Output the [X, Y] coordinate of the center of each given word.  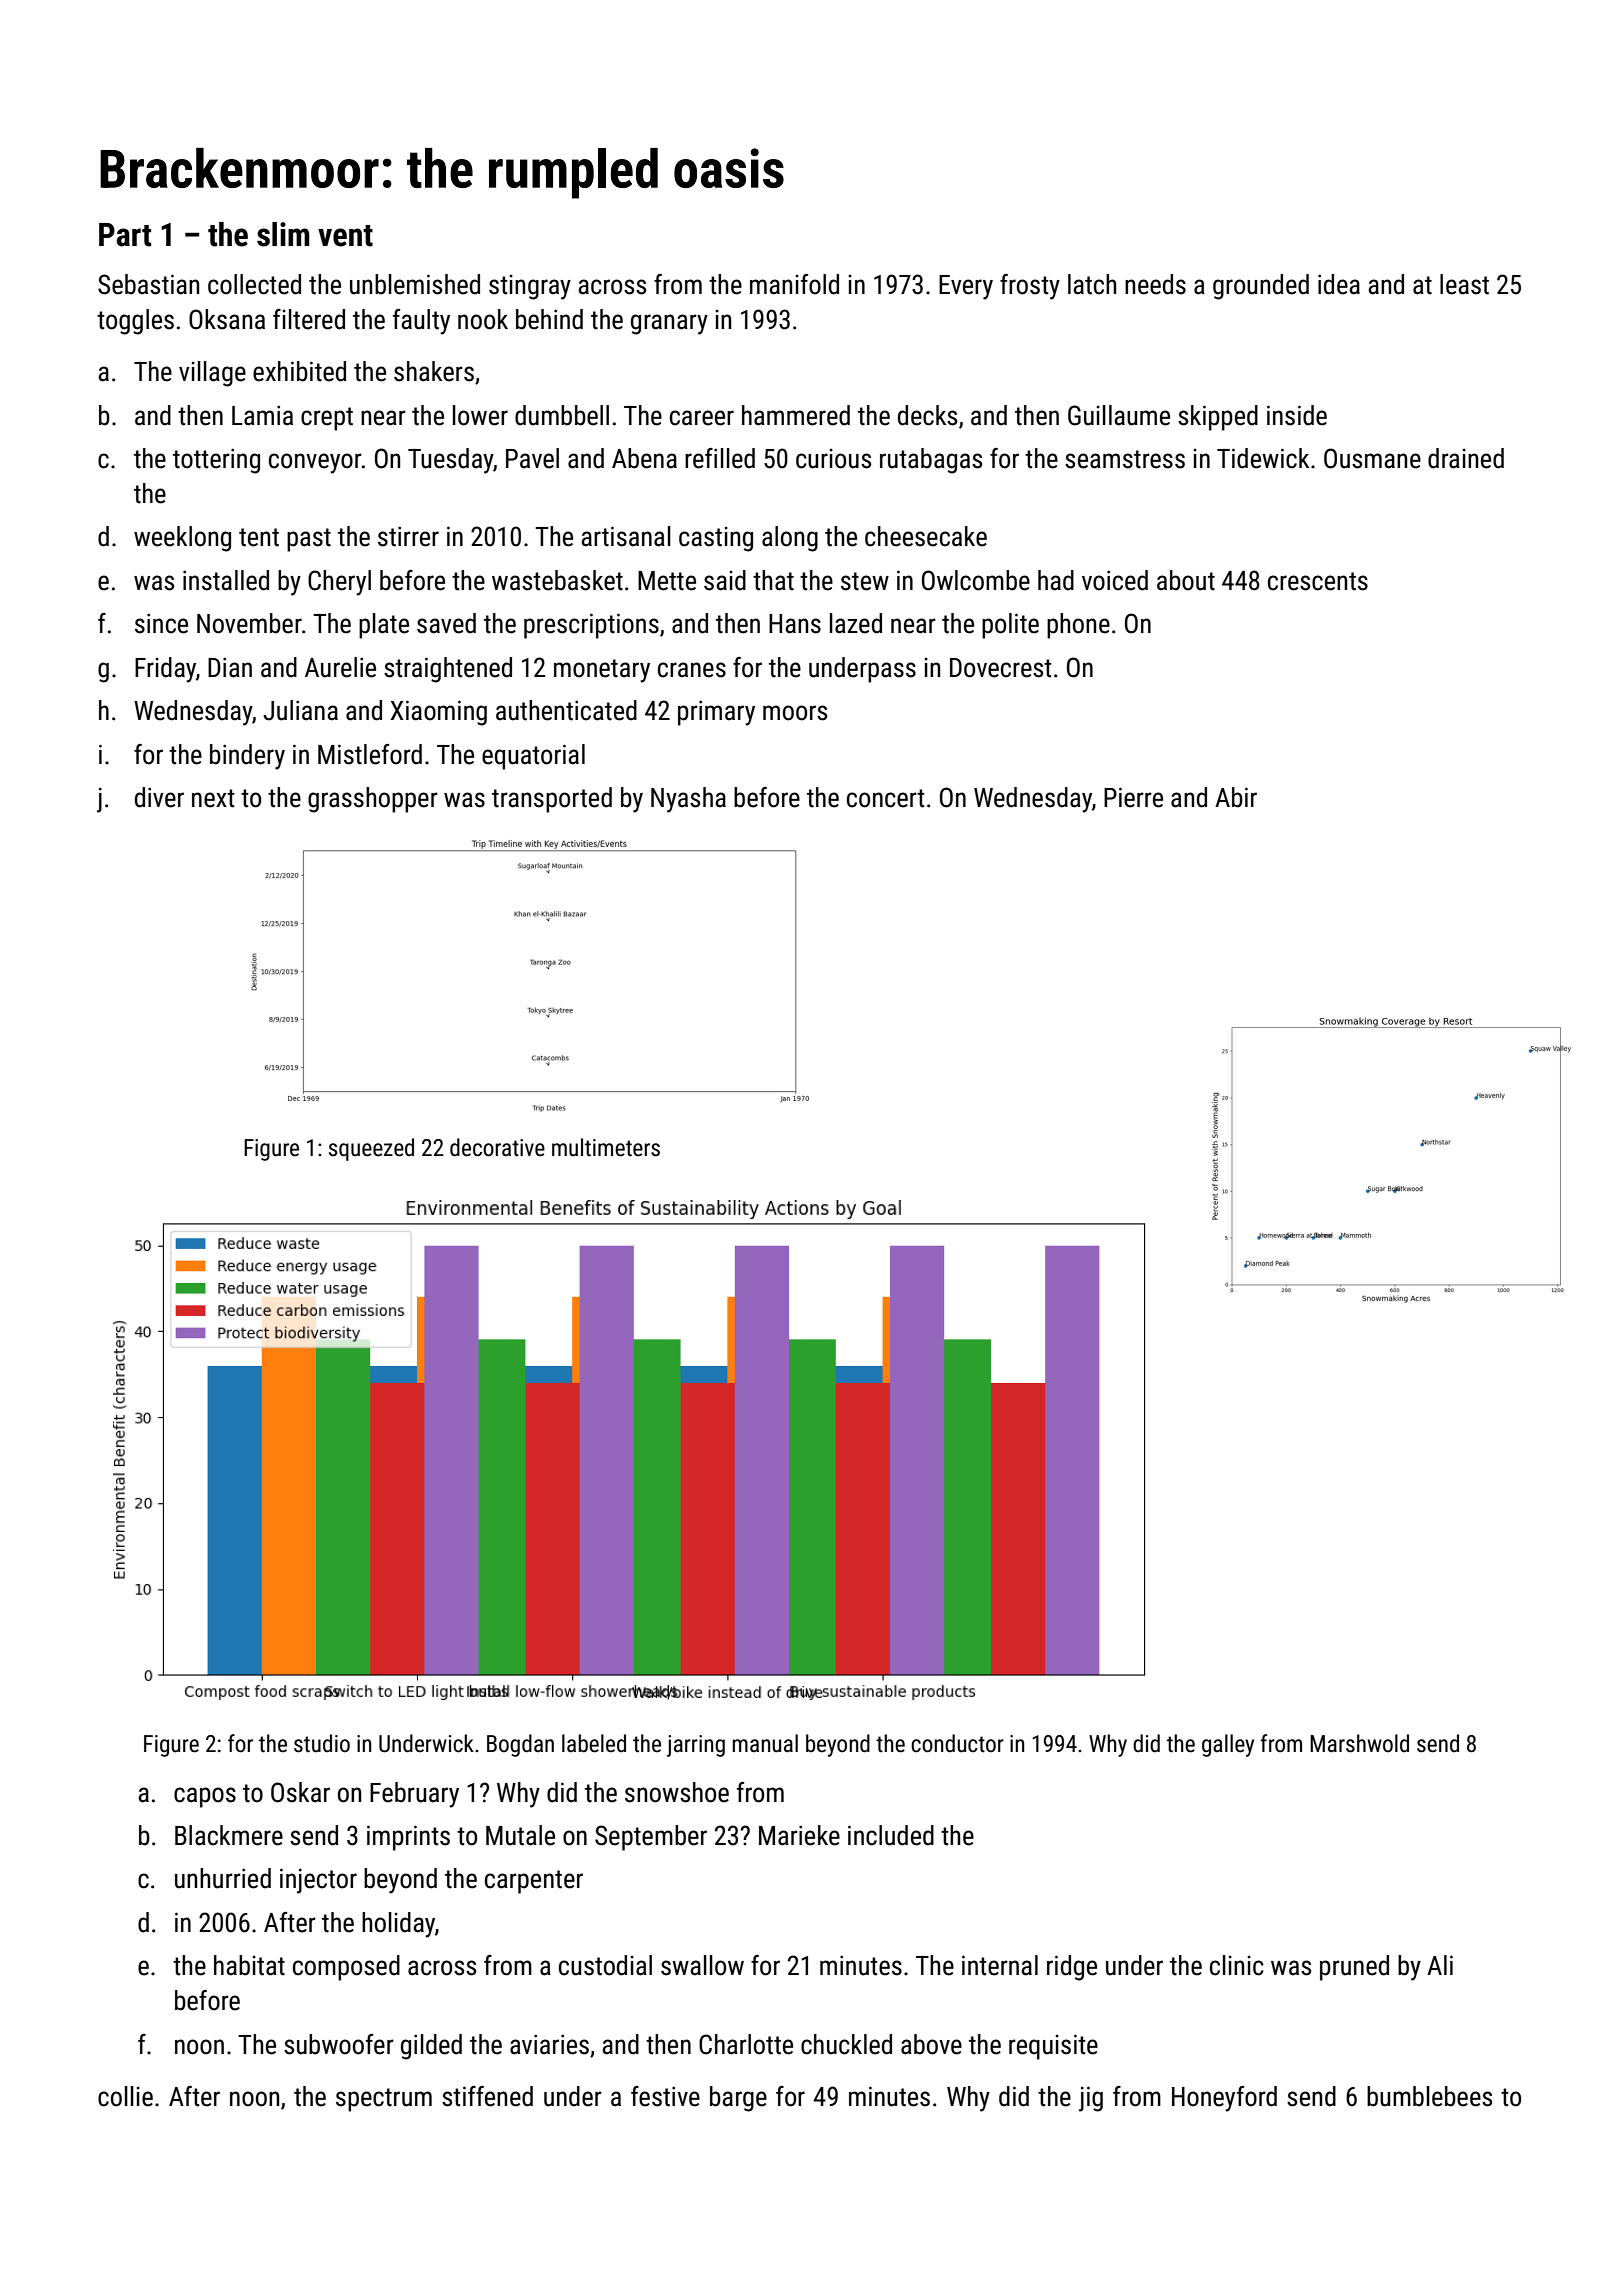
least [1464, 284]
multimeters [606, 1147]
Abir [1236, 797]
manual [765, 1743]
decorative [497, 1147]
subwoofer [339, 2044]
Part [125, 235]
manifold [794, 284]
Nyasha [688, 800]
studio [322, 1743]
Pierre [1133, 797]
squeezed [371, 1149]
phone [1078, 626]
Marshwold [1359, 1743]
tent [259, 537]
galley [1228, 1745]
